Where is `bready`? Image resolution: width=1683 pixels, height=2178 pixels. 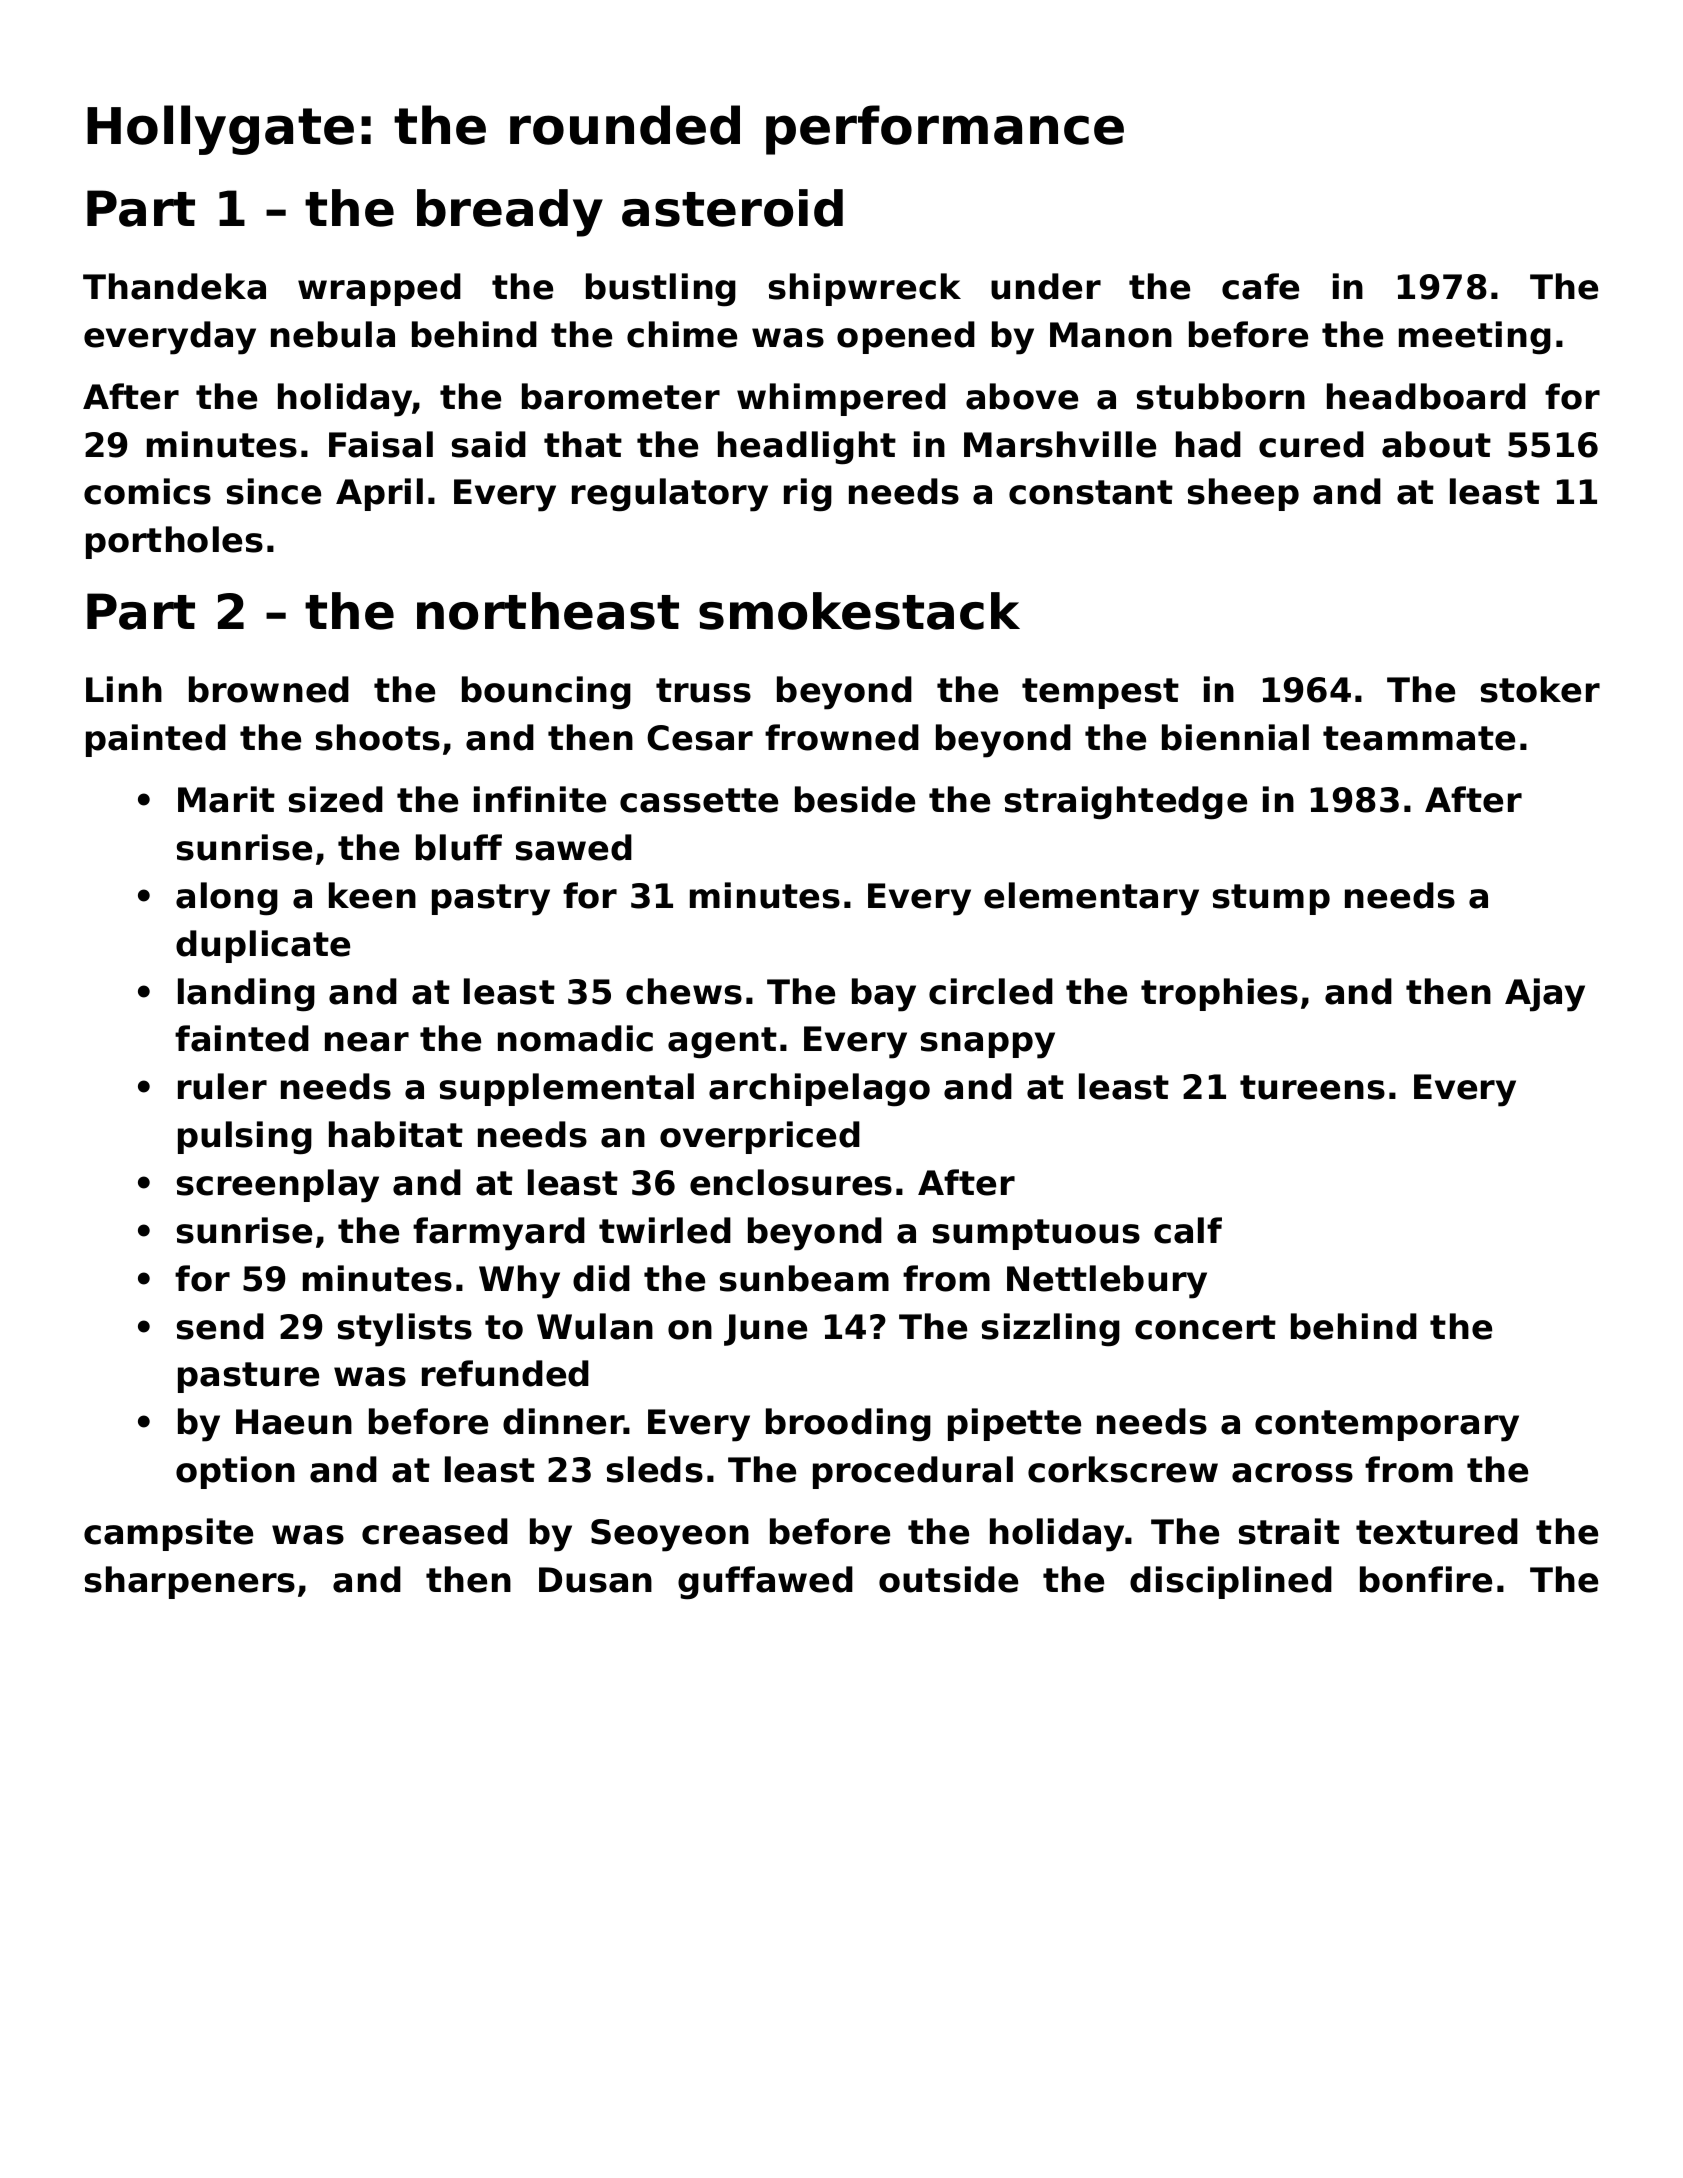 bready is located at coordinates (510, 213).
